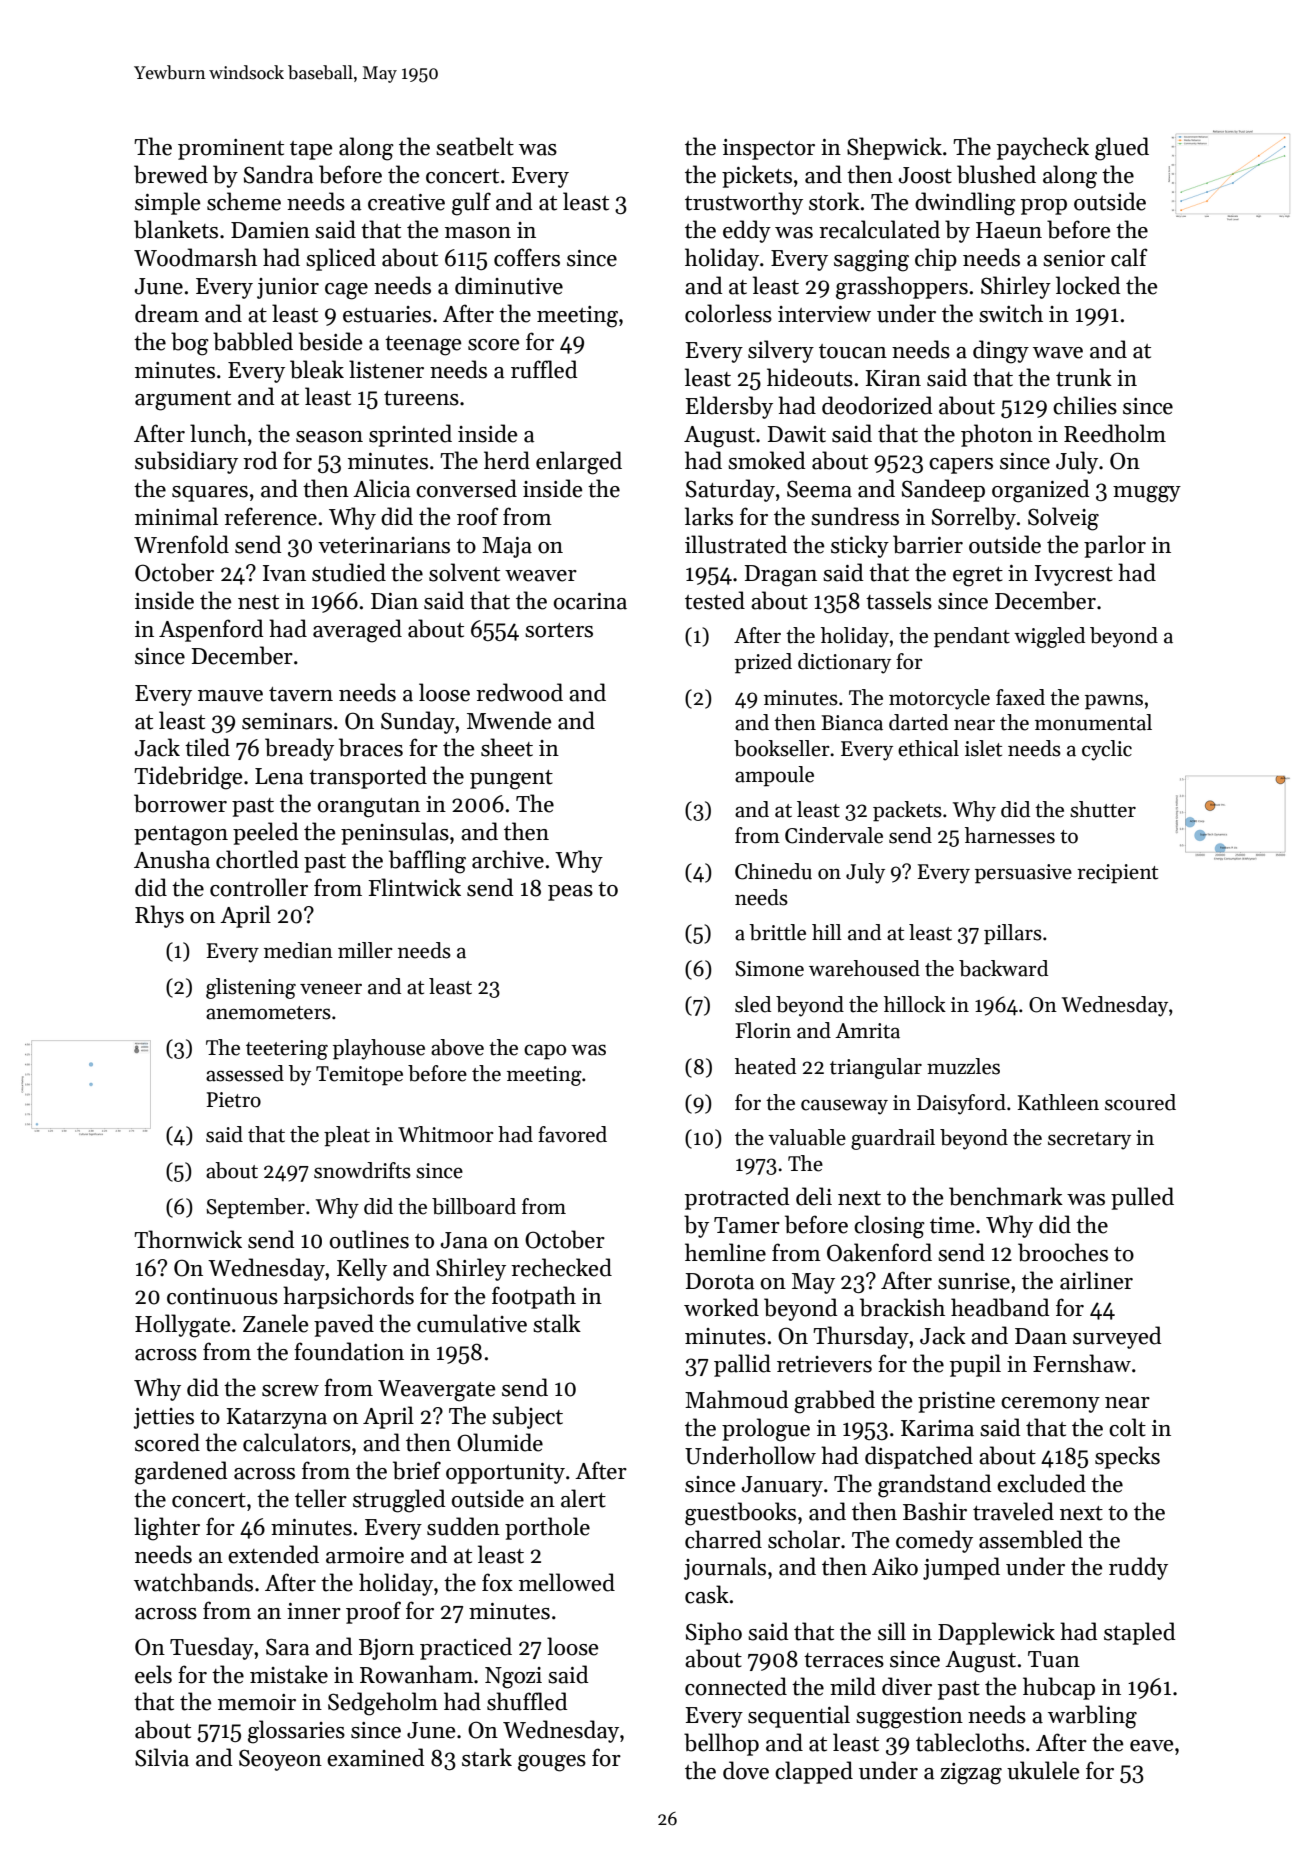 The image size is (1315, 1860). I want to click on peeled, so click(266, 833).
